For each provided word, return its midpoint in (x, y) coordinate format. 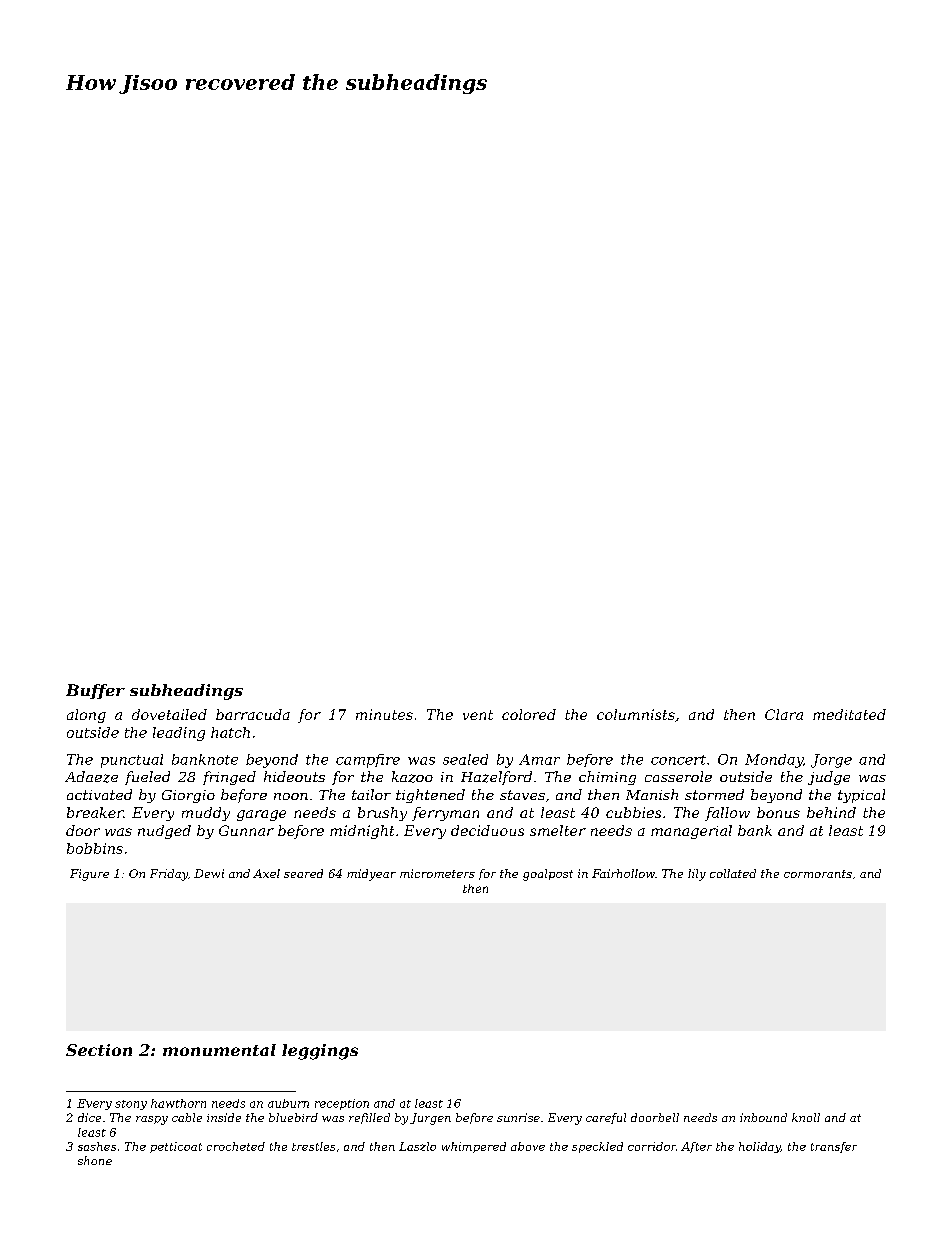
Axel (266, 873)
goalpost (548, 875)
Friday (169, 875)
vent (478, 715)
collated (733, 873)
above (528, 1146)
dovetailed (169, 714)
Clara (784, 714)
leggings (320, 1052)
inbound (763, 1117)
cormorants (818, 874)
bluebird (293, 1117)
